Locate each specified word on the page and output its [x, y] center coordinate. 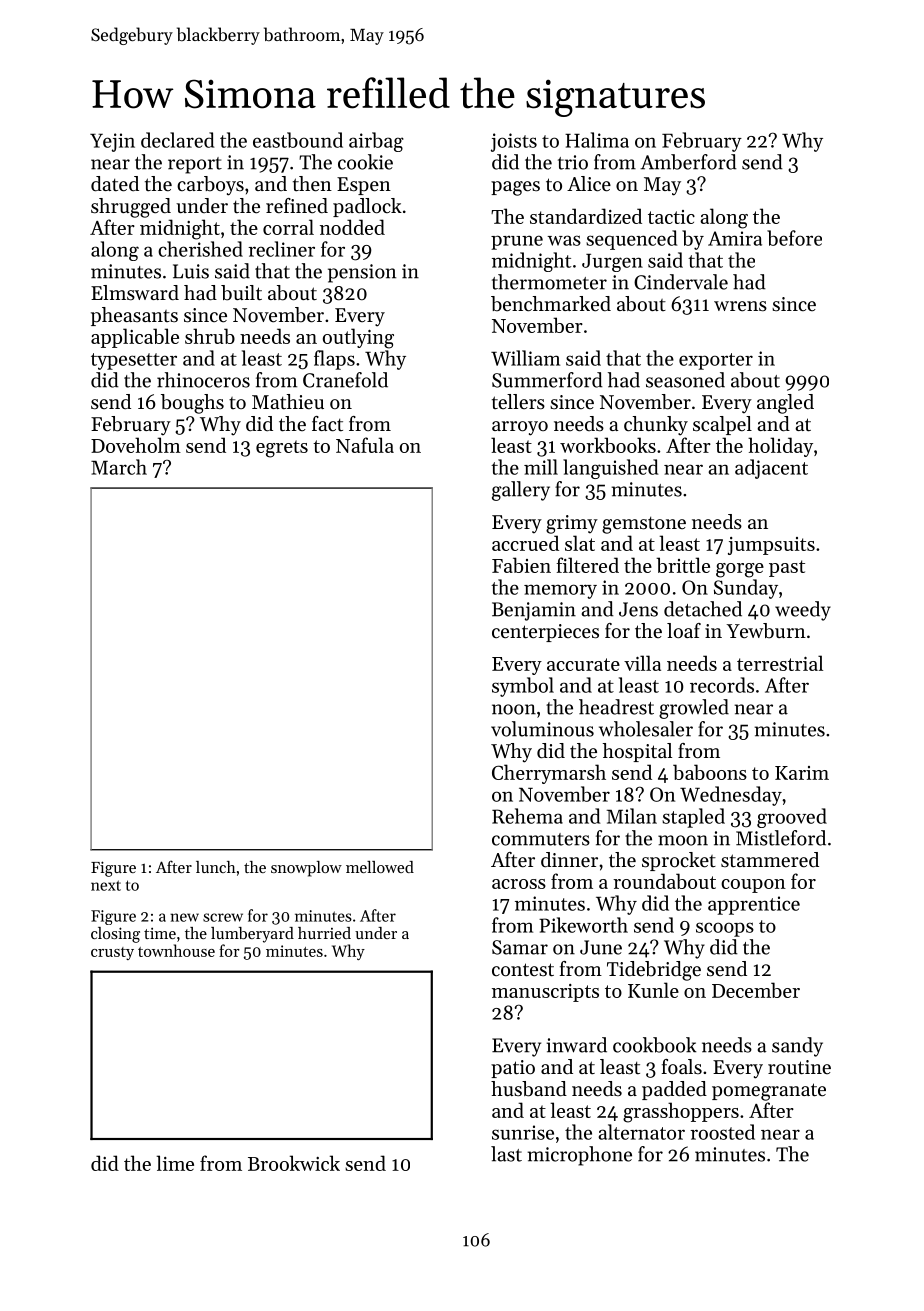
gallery [521, 491]
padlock [367, 207]
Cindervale [681, 282]
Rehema [527, 816]
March [119, 467]
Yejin [112, 142]
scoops [725, 929]
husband [529, 1089]
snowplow [306, 869]
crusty [112, 953]
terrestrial [780, 663]
